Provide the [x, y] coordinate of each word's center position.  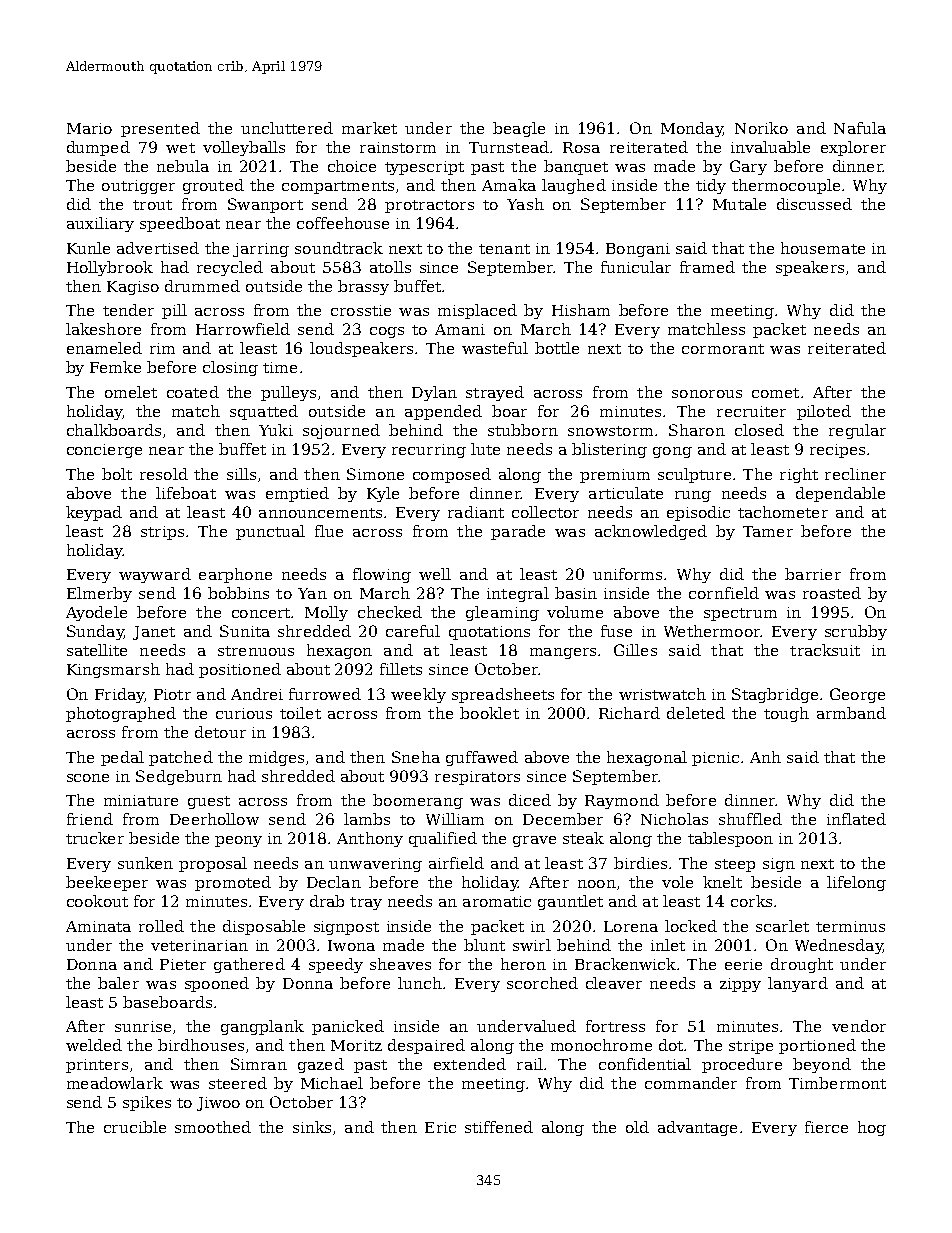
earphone [235, 575]
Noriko [761, 128]
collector [545, 512]
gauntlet [570, 902]
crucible [135, 1127]
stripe [751, 1047]
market [369, 128]
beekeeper [107, 883]
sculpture [694, 475]
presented [160, 129]
